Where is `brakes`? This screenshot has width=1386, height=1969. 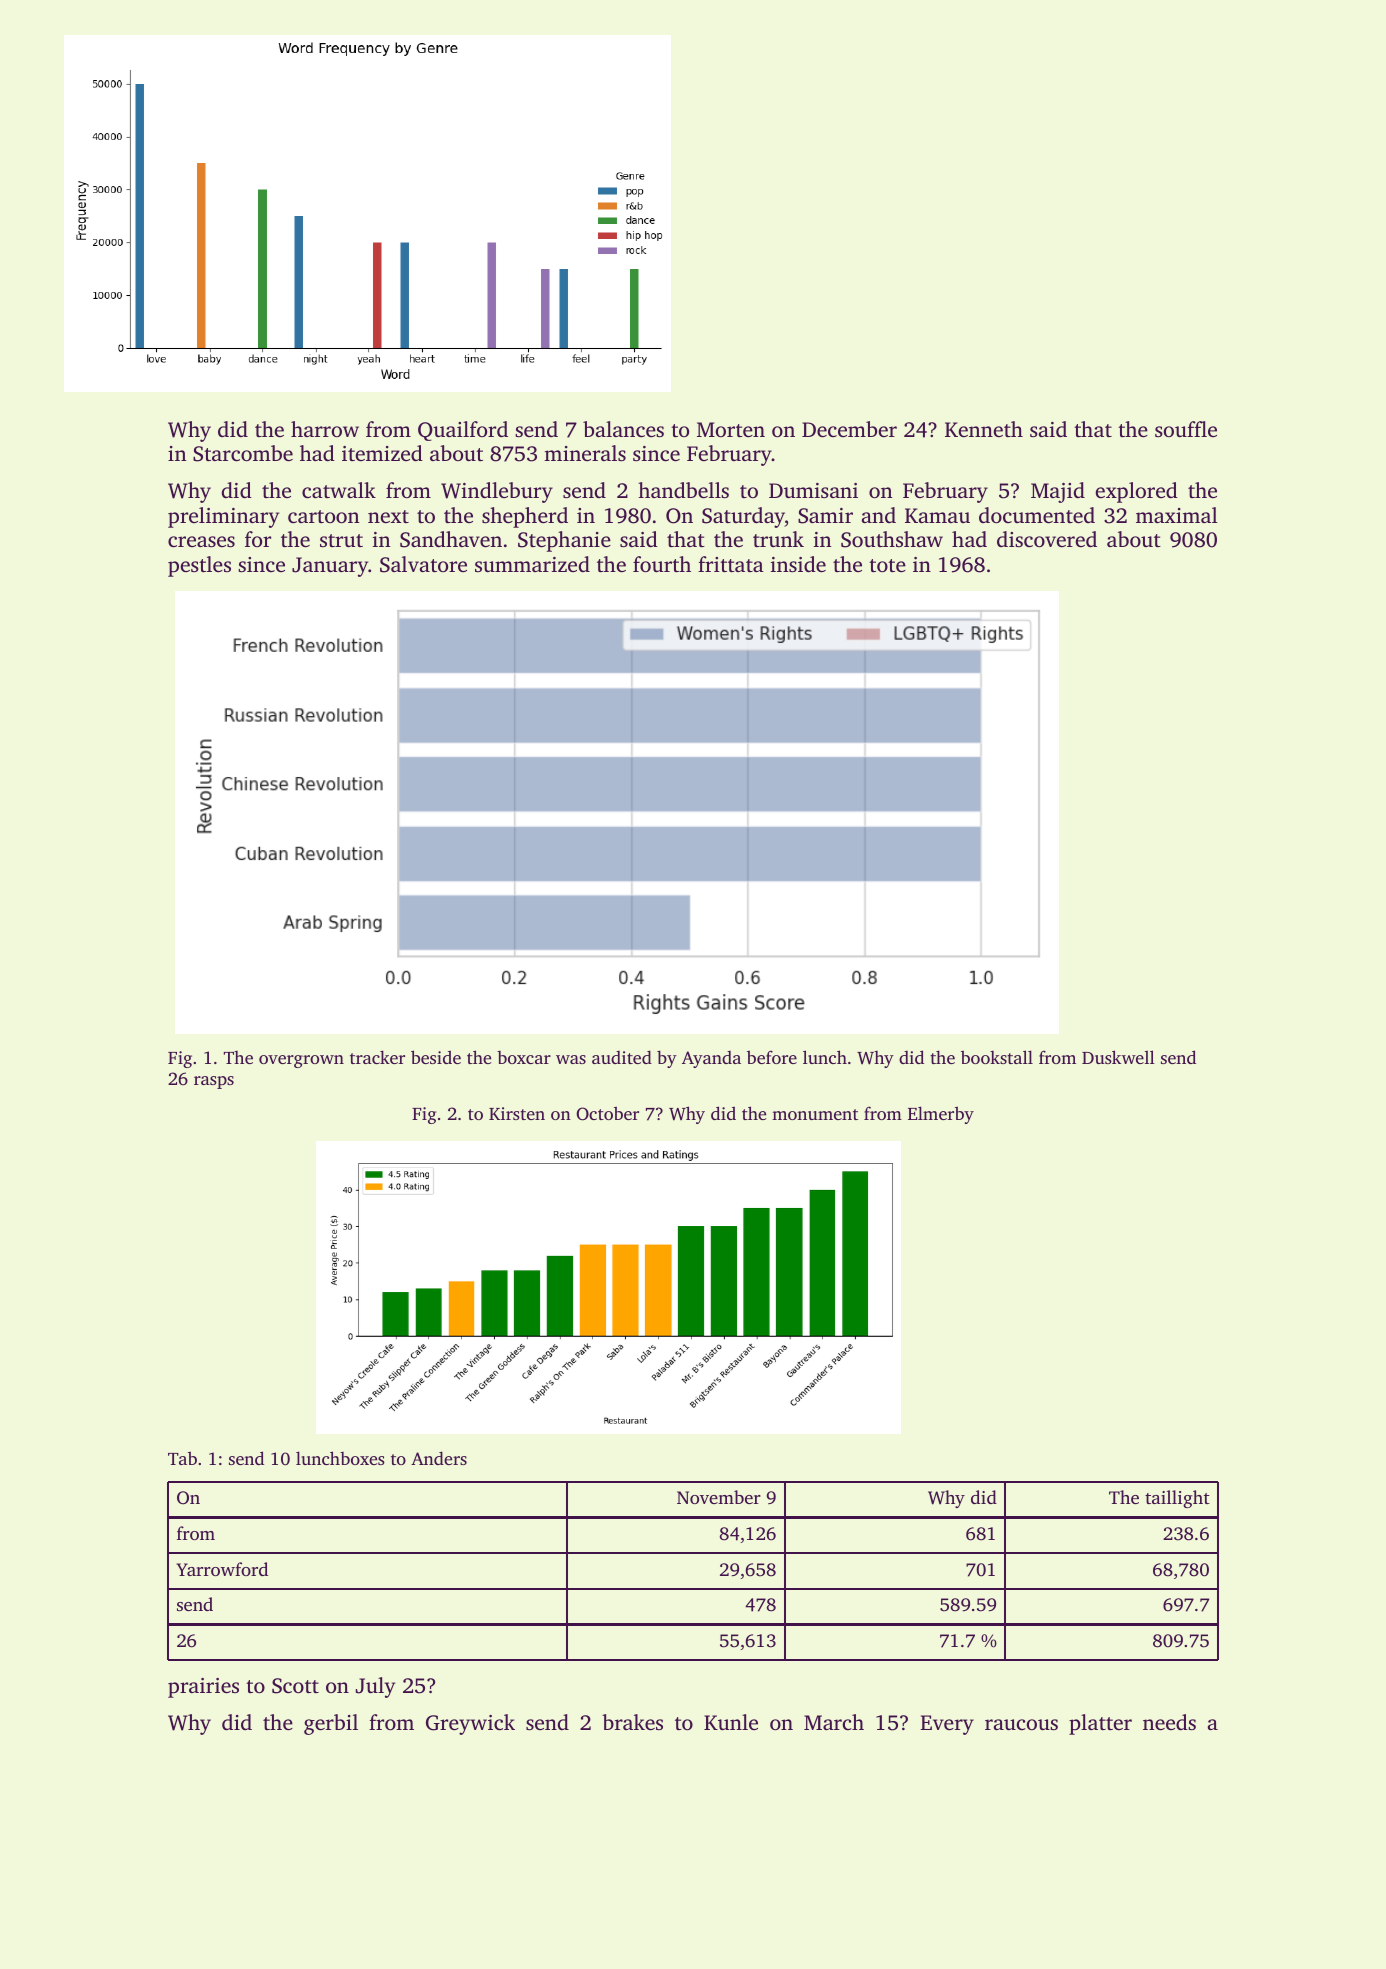
brakes is located at coordinates (632, 1722).
